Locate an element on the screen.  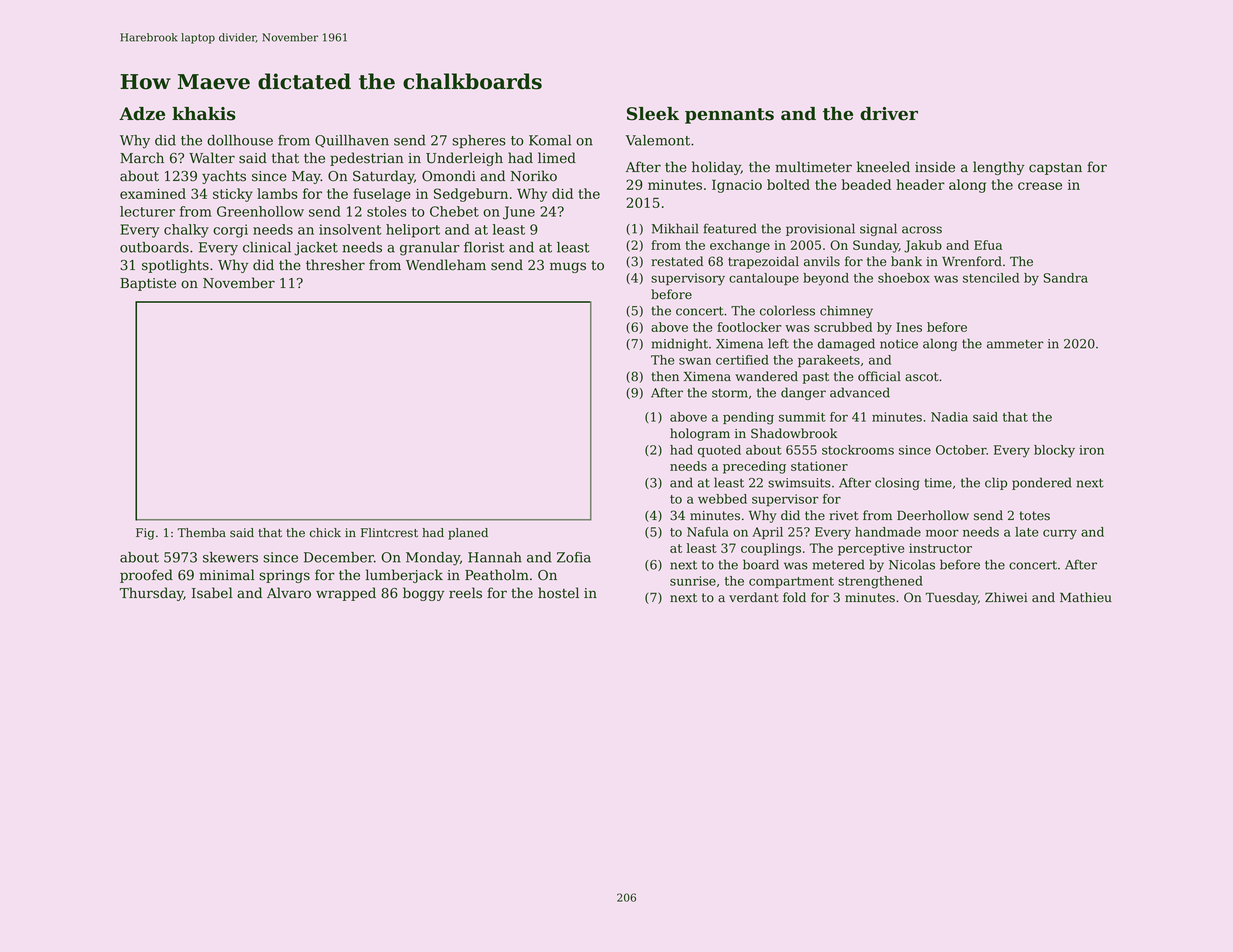
Nafula is located at coordinates (708, 532).
